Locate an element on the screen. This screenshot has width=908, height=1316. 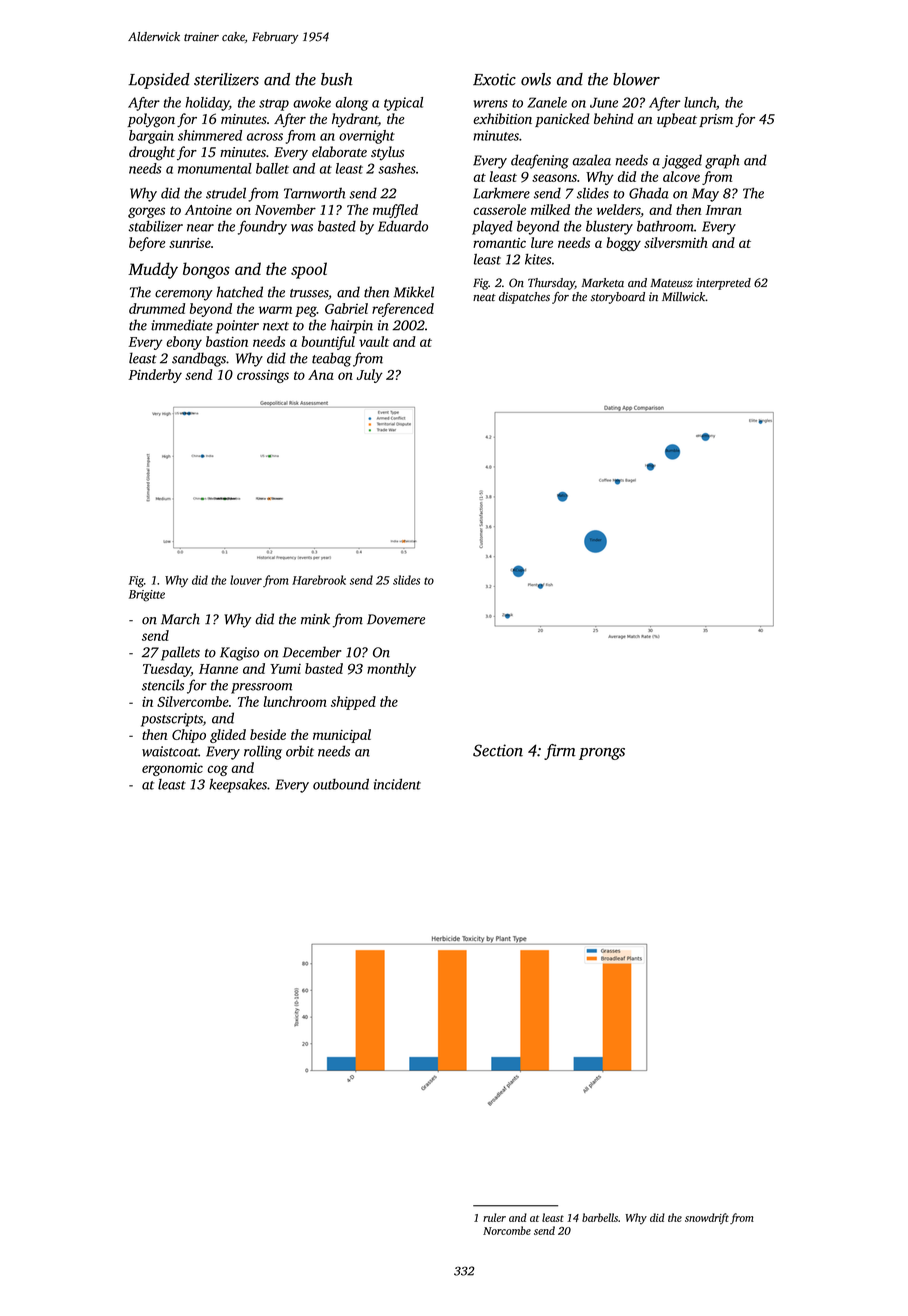
glided is located at coordinates (228, 736).
